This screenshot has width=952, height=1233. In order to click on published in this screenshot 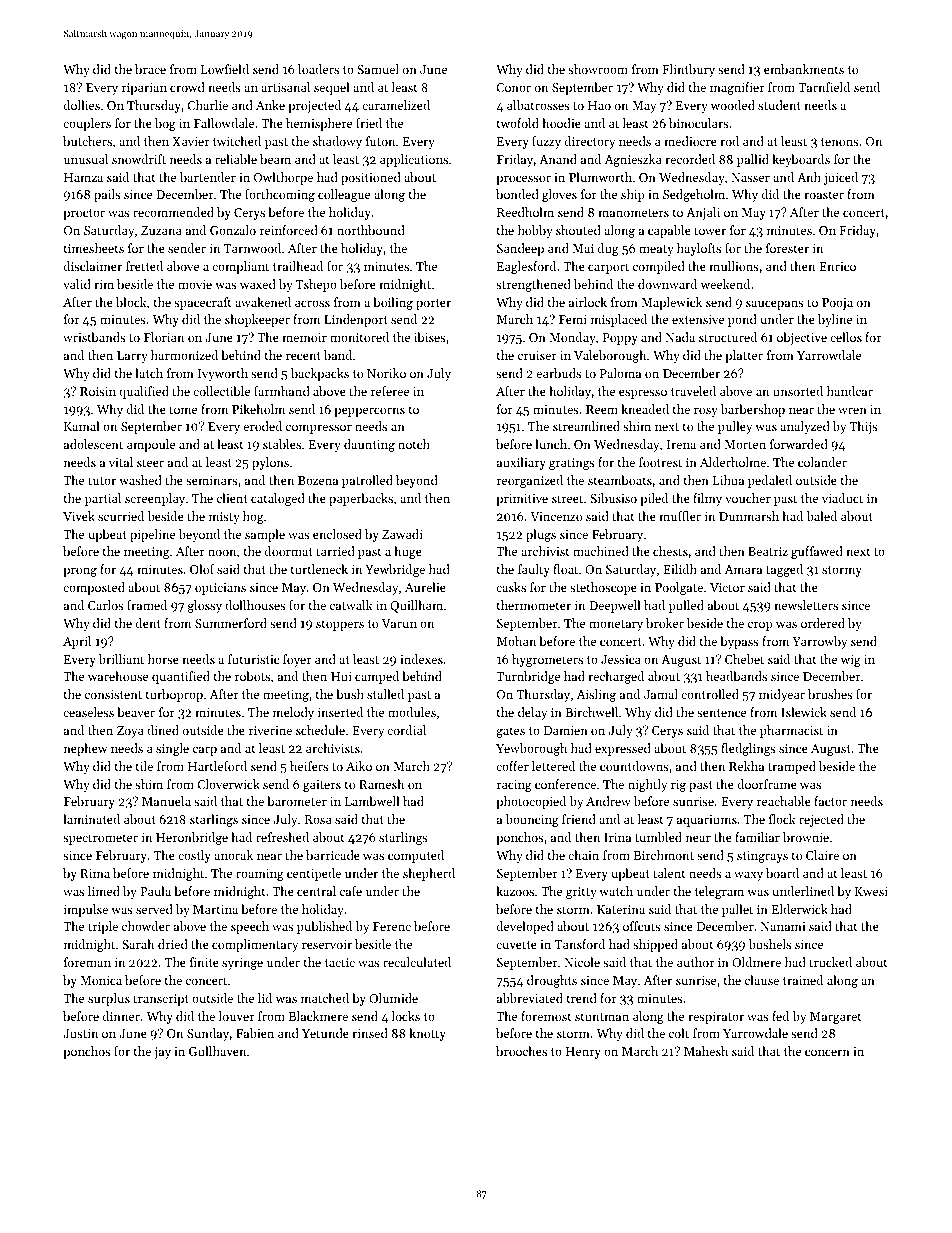, I will do `click(324, 927)`.
